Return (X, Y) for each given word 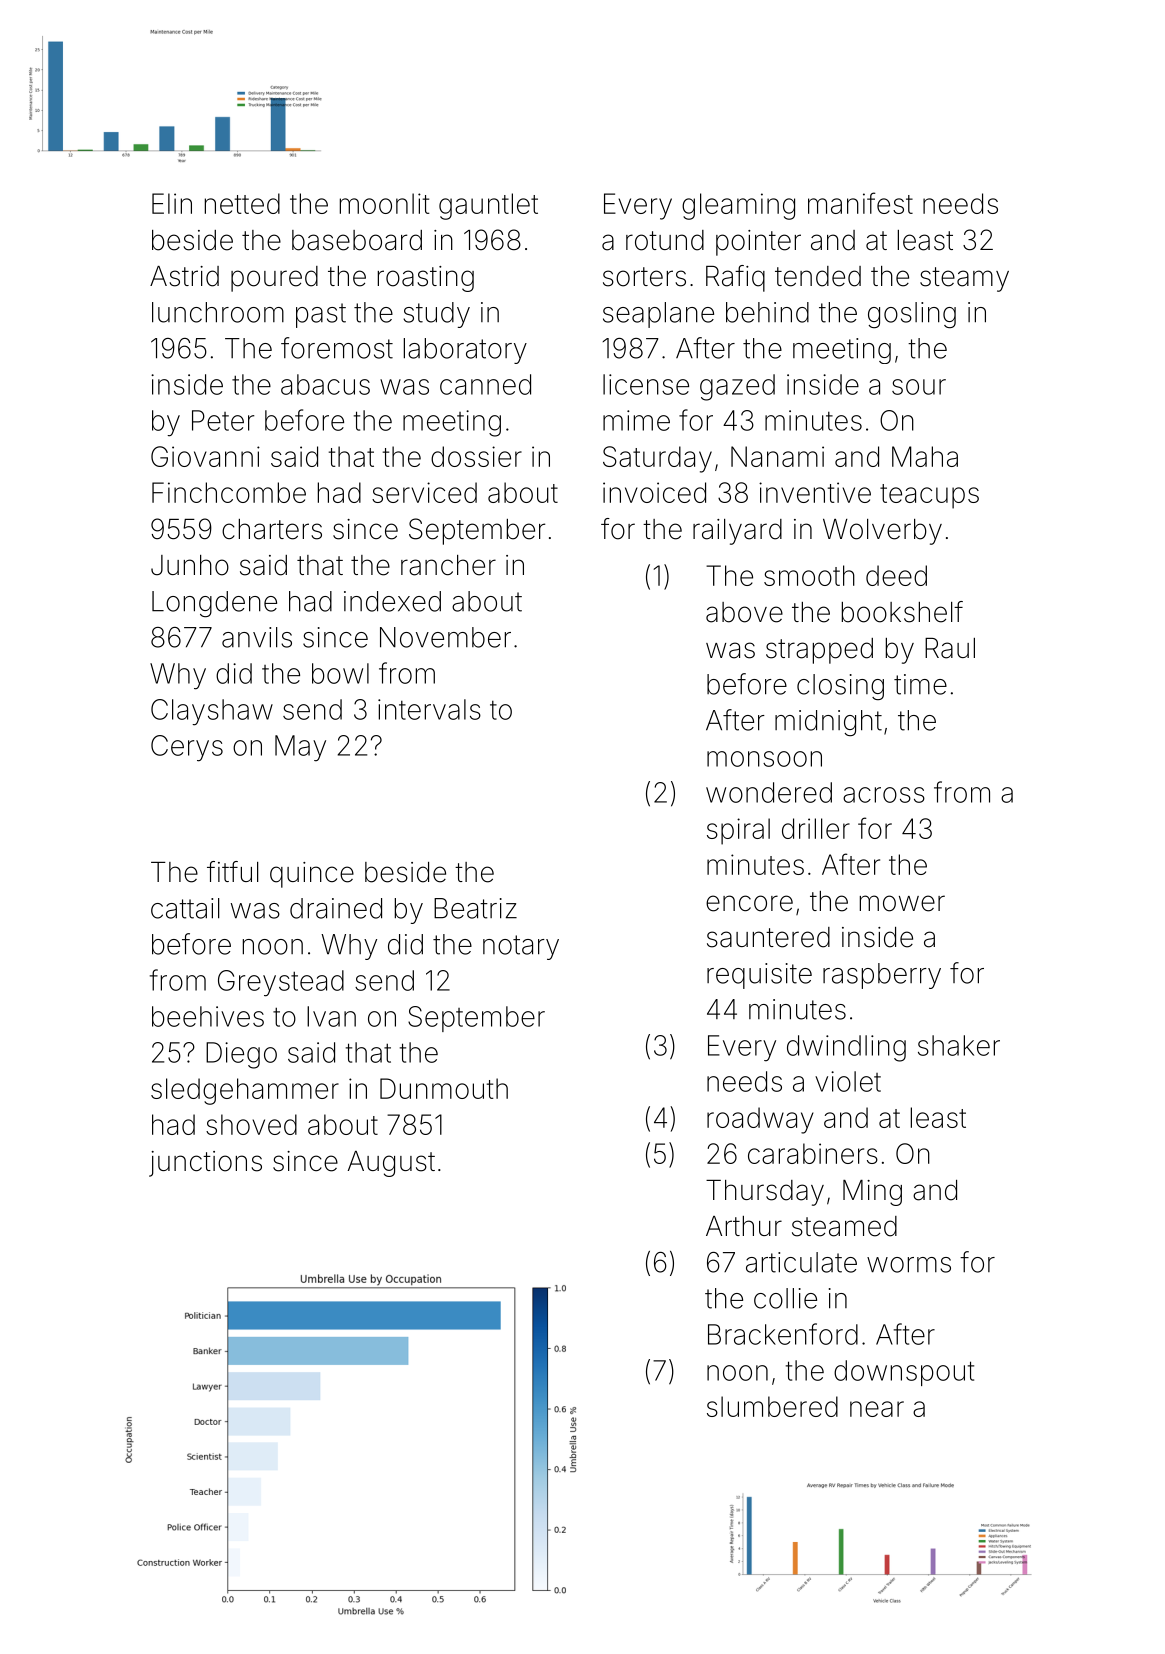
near (877, 1409)
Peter (223, 420)
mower (902, 903)
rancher (448, 565)
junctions (205, 1164)
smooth (809, 575)
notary (521, 947)
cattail (185, 908)
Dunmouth (444, 1088)
